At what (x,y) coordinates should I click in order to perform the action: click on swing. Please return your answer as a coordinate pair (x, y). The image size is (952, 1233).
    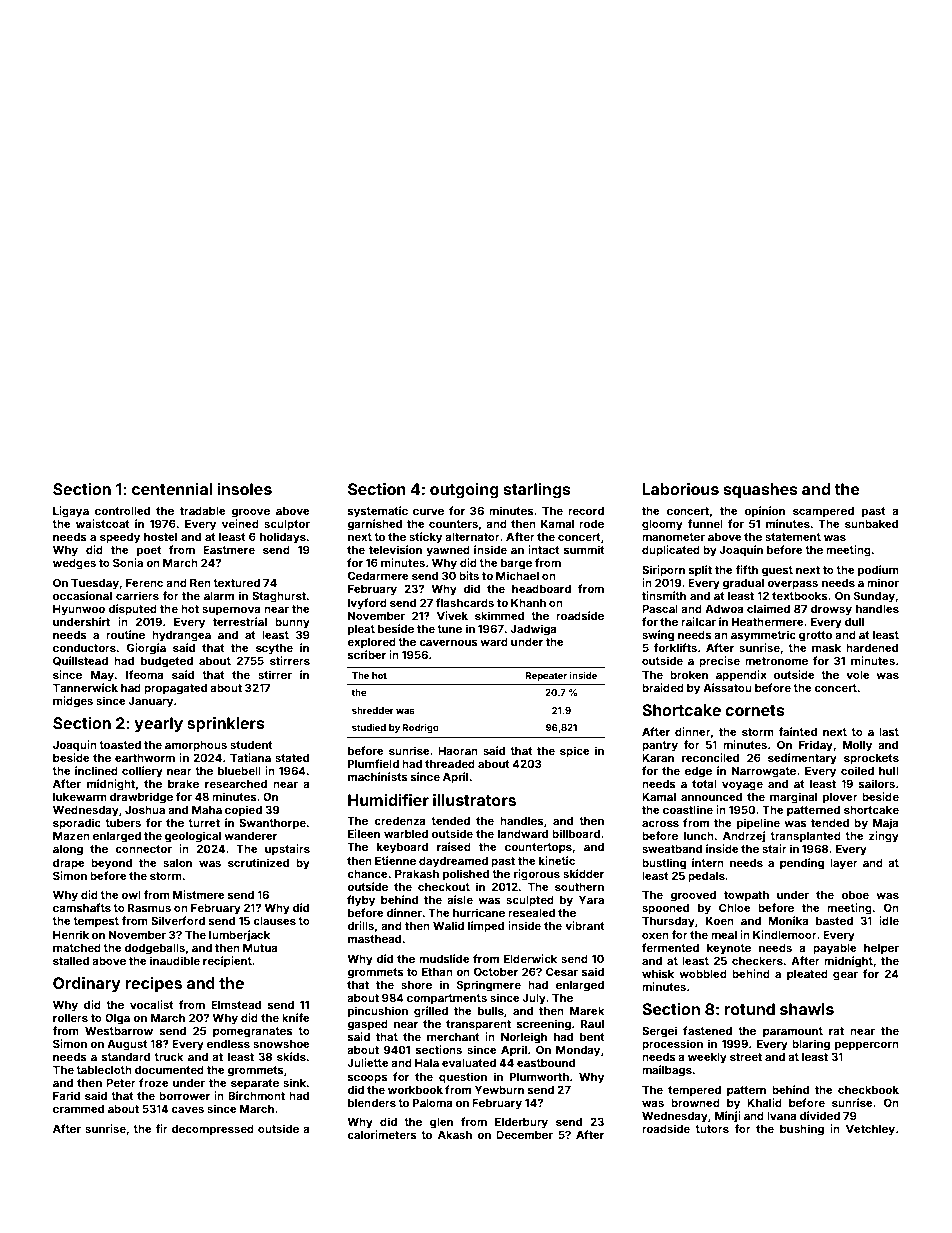
    Looking at the image, I should click on (658, 636).
